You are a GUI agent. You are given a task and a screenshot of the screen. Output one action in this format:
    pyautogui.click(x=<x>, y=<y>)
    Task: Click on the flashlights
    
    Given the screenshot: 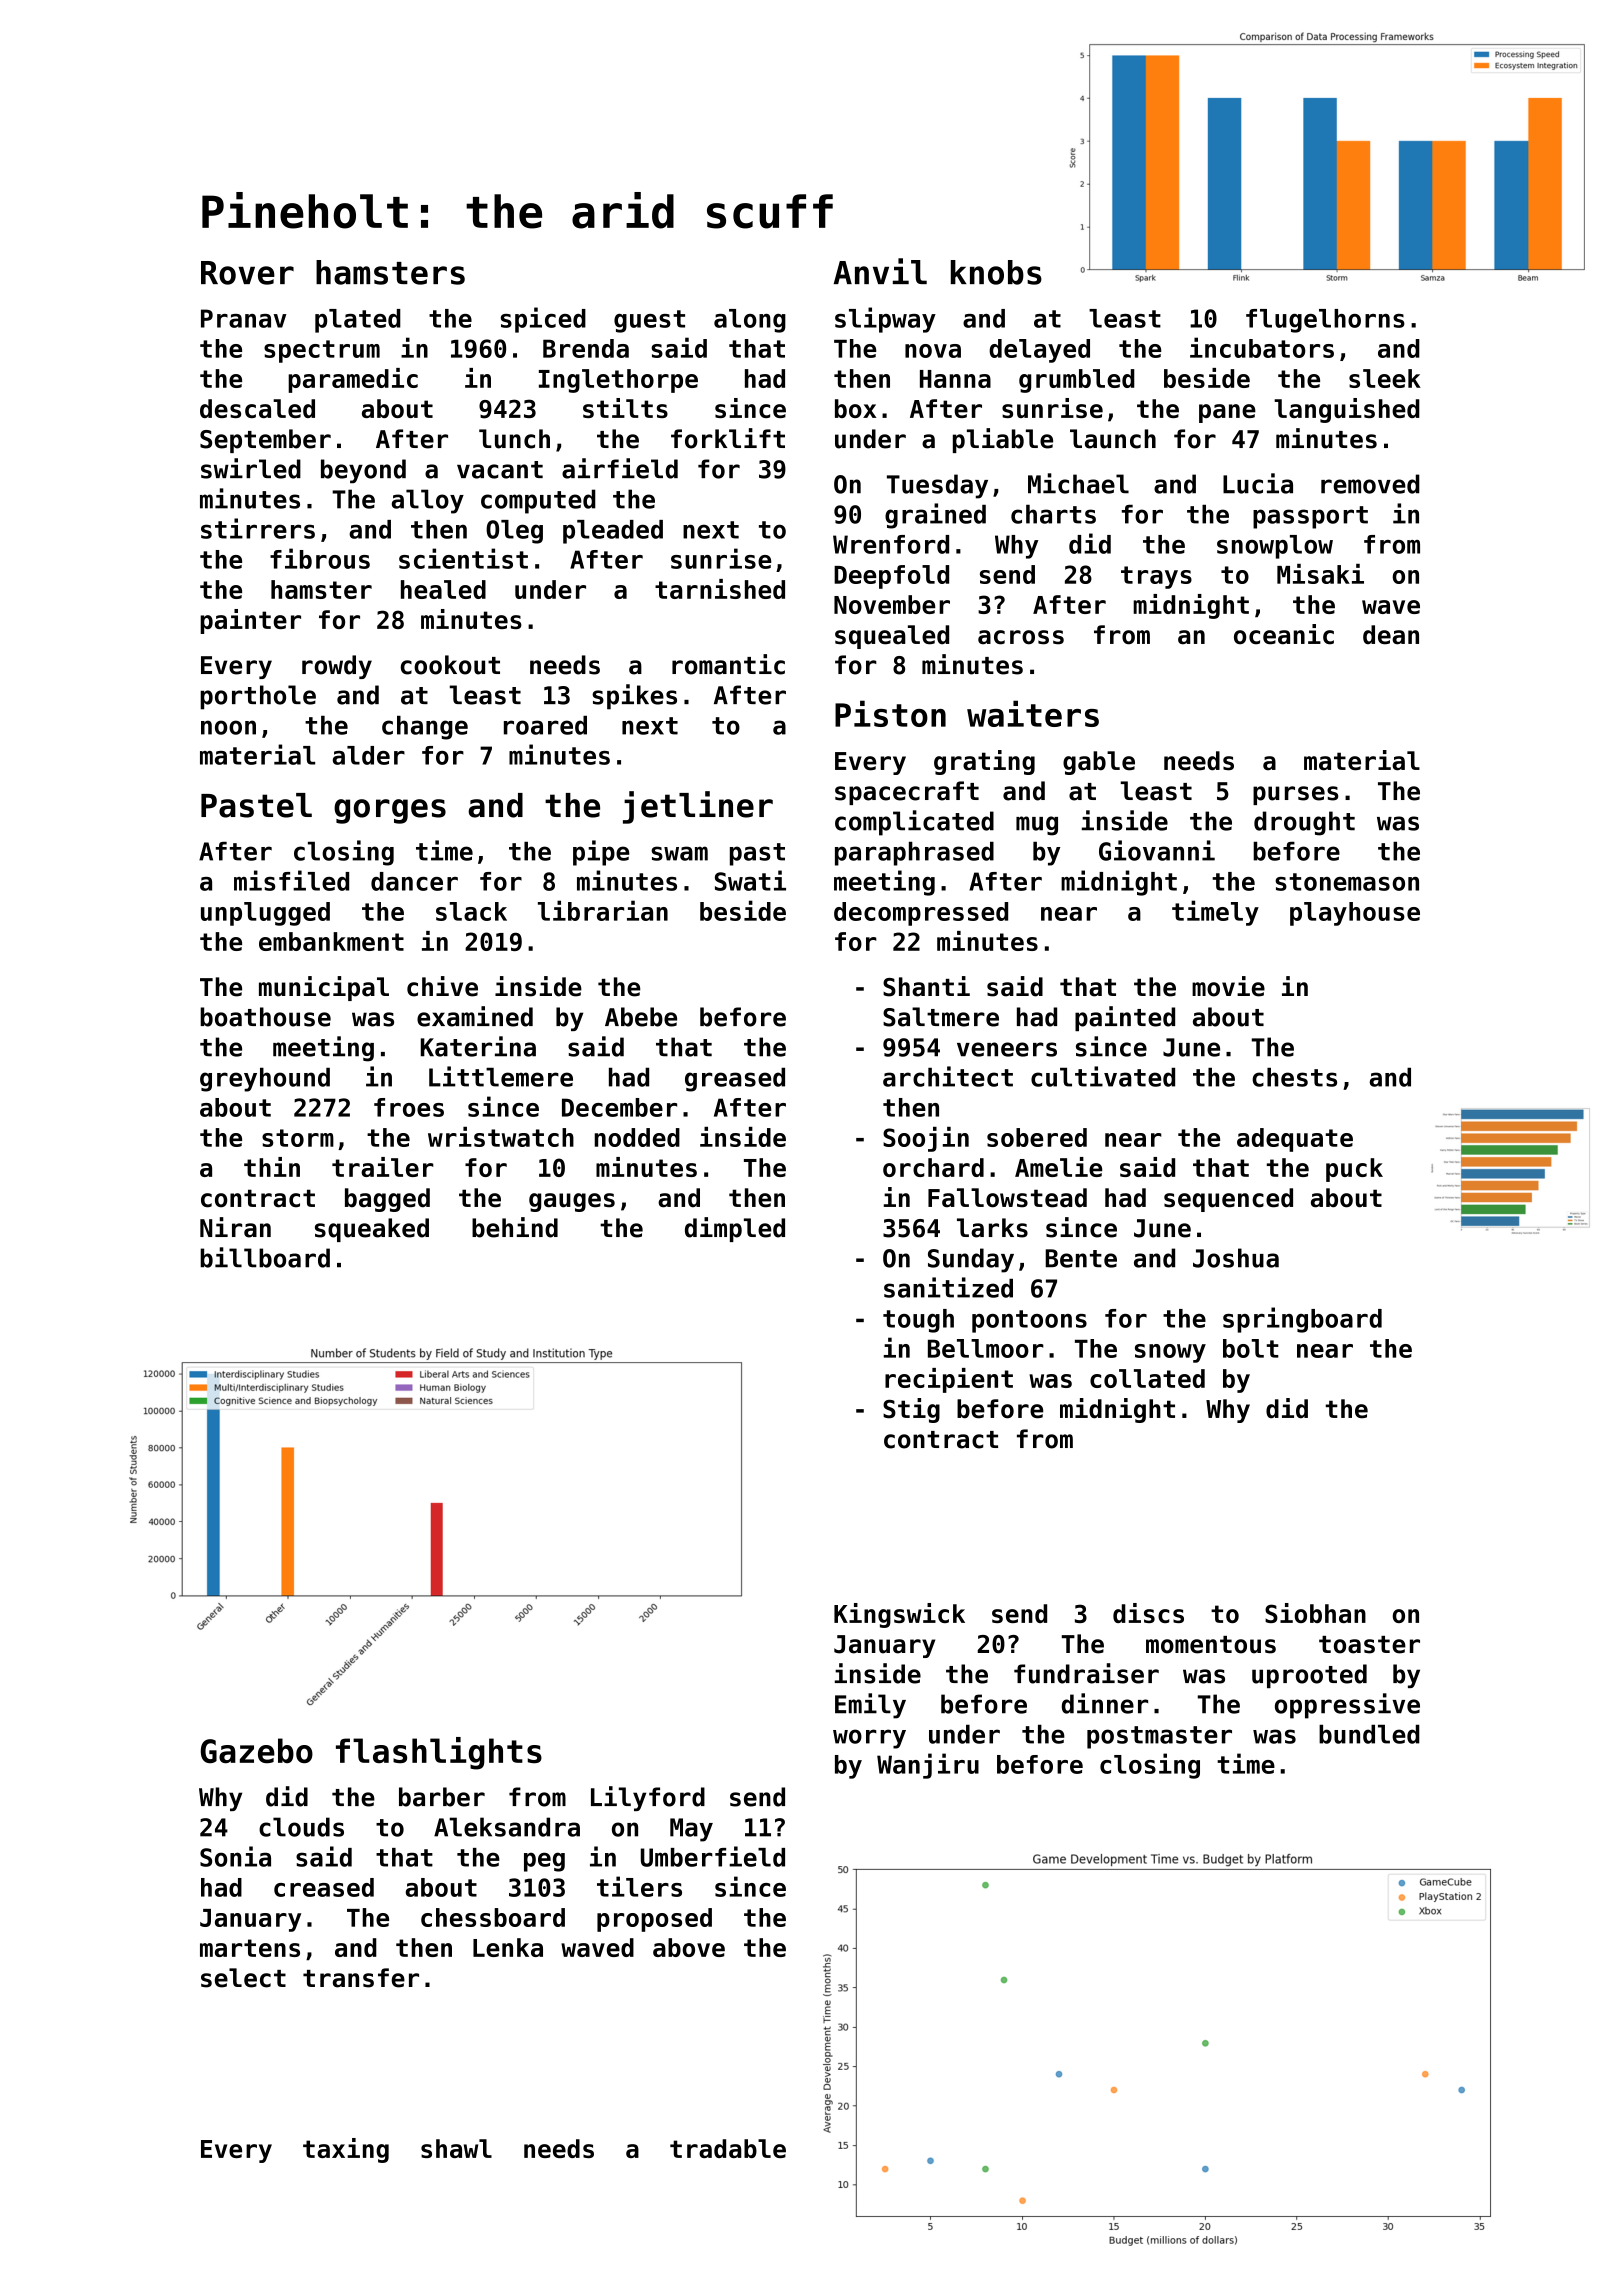 What is the action you would take?
    pyautogui.click(x=439, y=1753)
